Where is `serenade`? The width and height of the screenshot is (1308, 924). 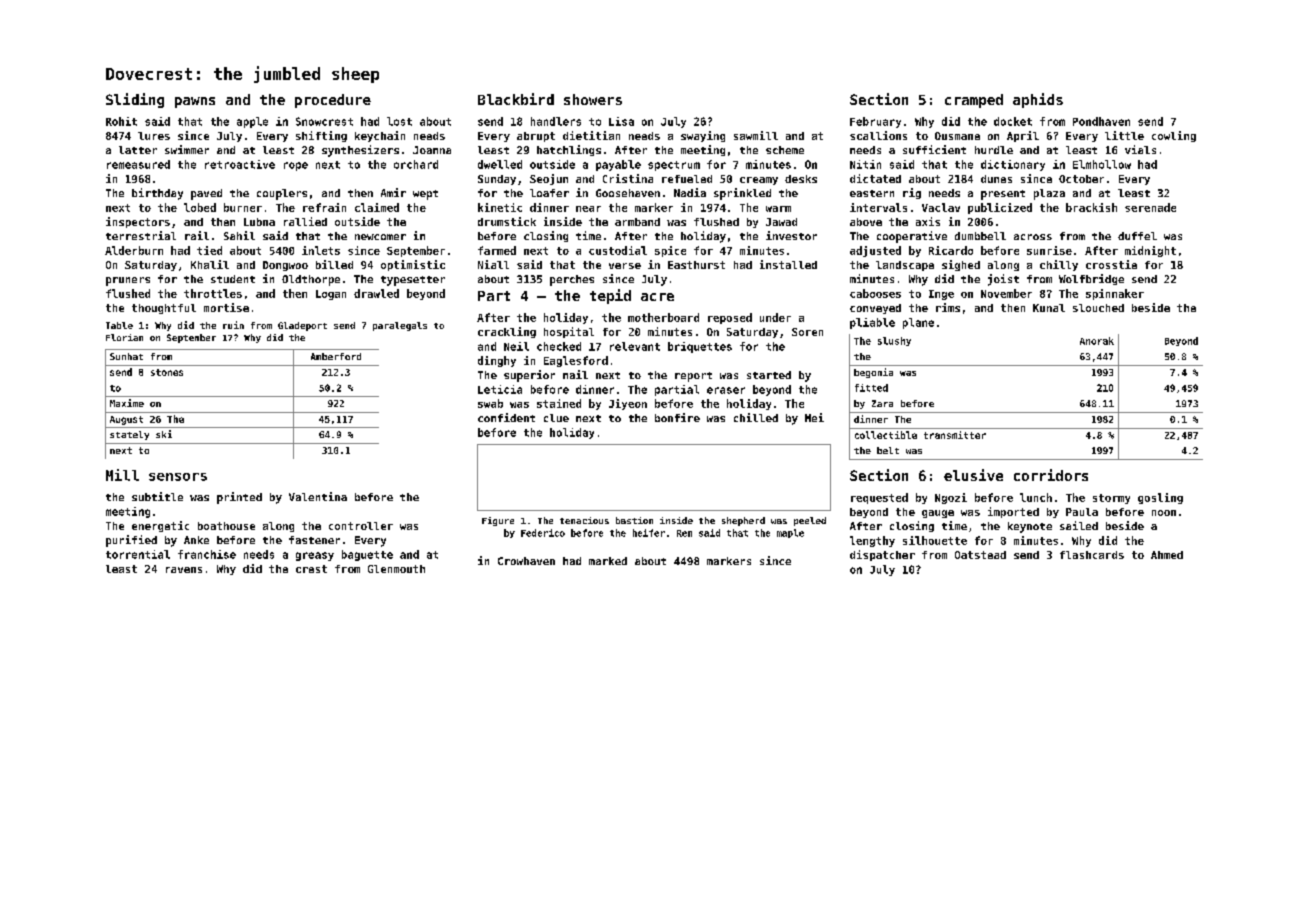
serenade is located at coordinates (1150, 207).
